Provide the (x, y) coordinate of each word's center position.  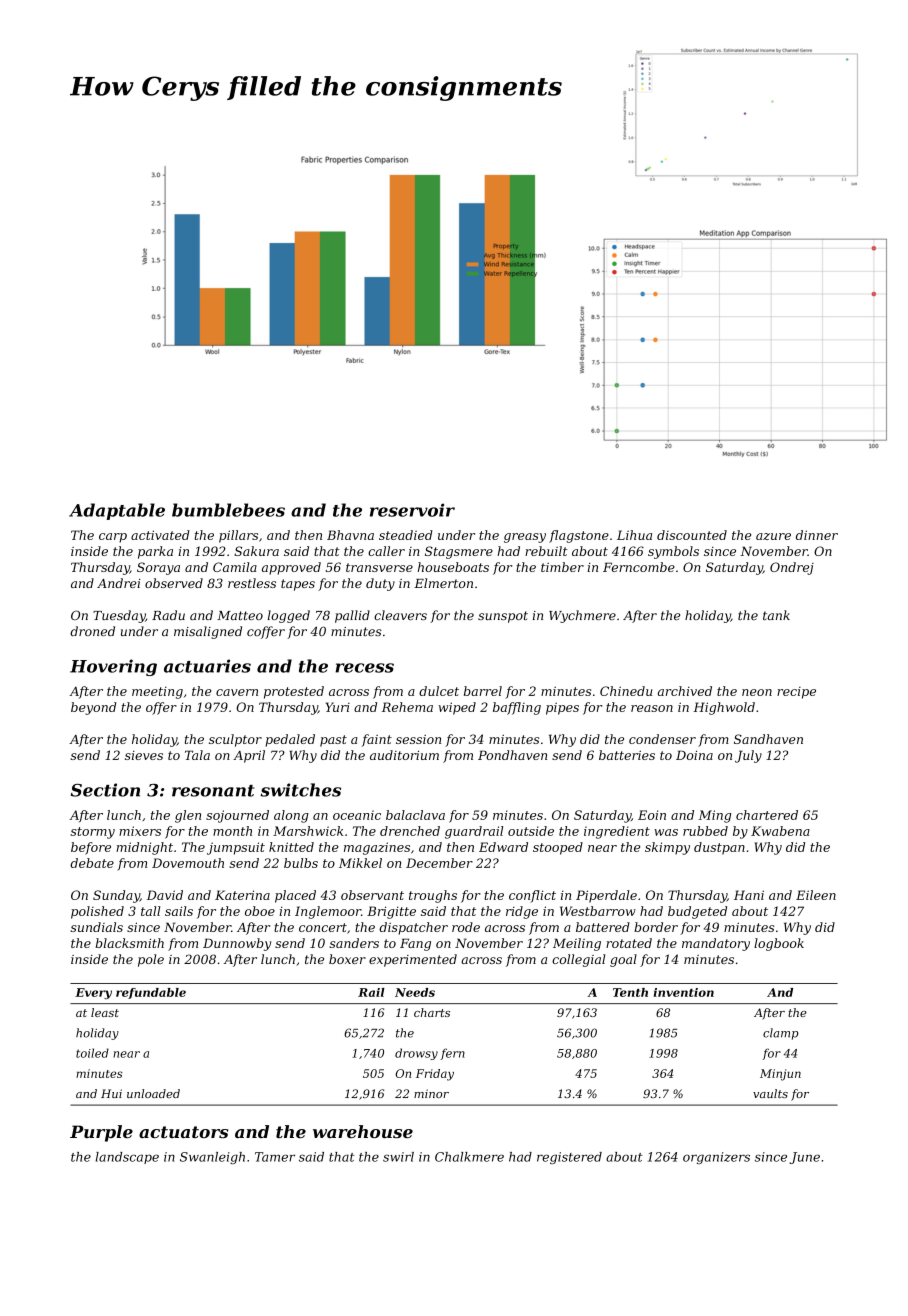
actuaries (207, 666)
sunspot (503, 617)
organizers (716, 1158)
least (105, 1012)
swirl (398, 1157)
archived (685, 691)
